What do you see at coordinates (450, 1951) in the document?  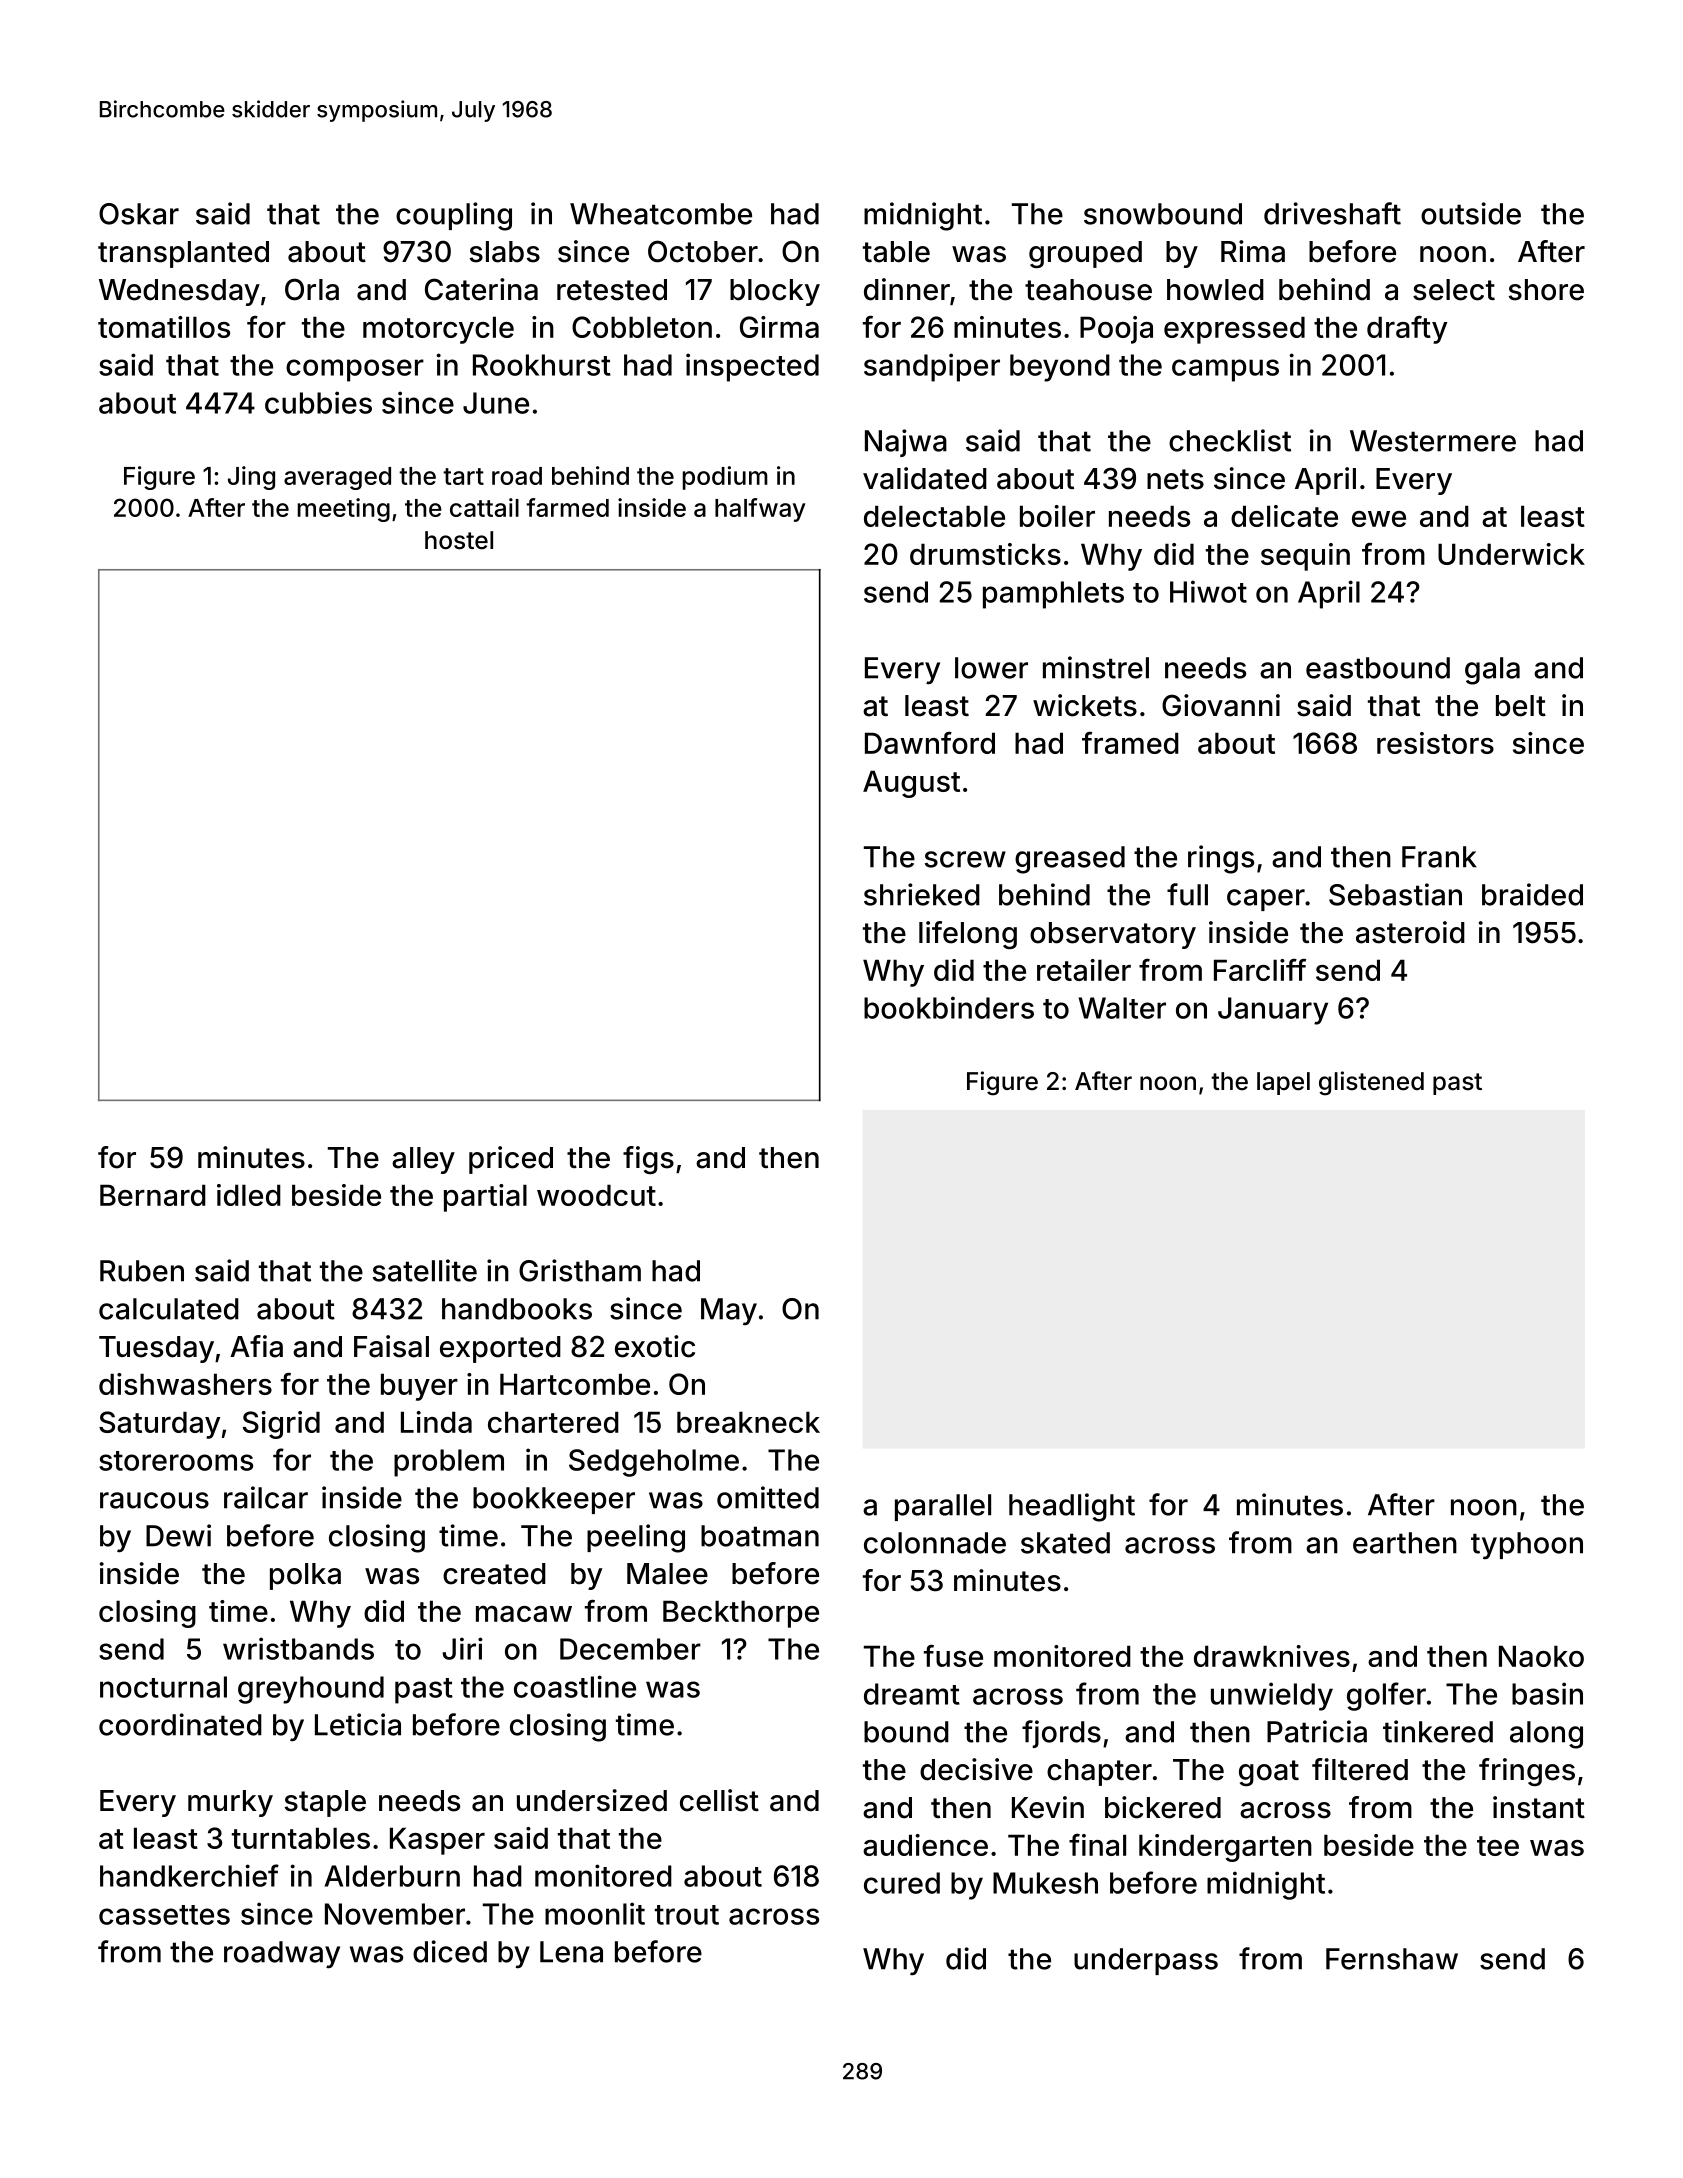 I see `diced` at bounding box center [450, 1951].
